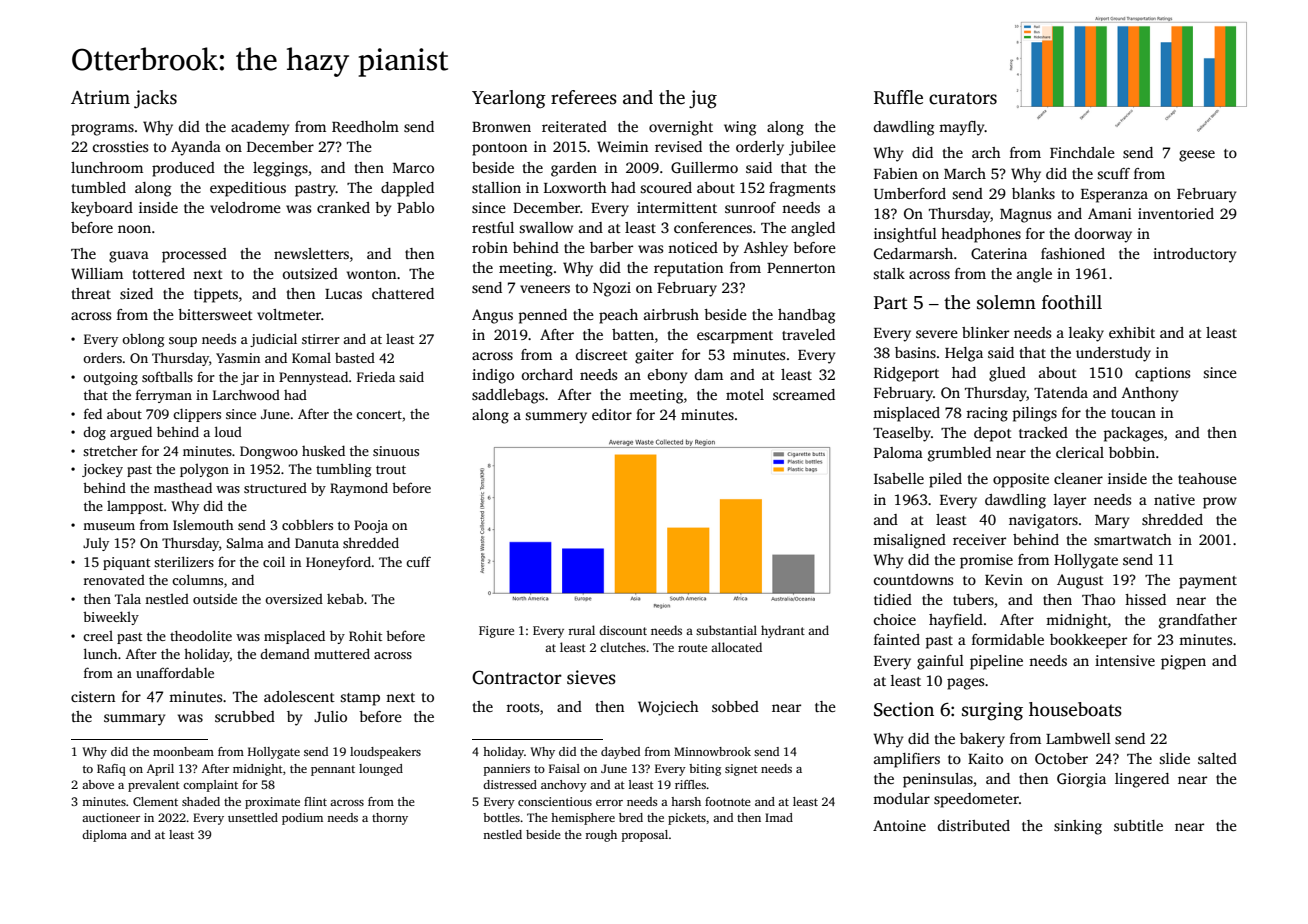 Image resolution: width=1308 pixels, height=924 pixels. Describe the element at coordinates (167, 376) in the document. I see `softballs` at that location.
